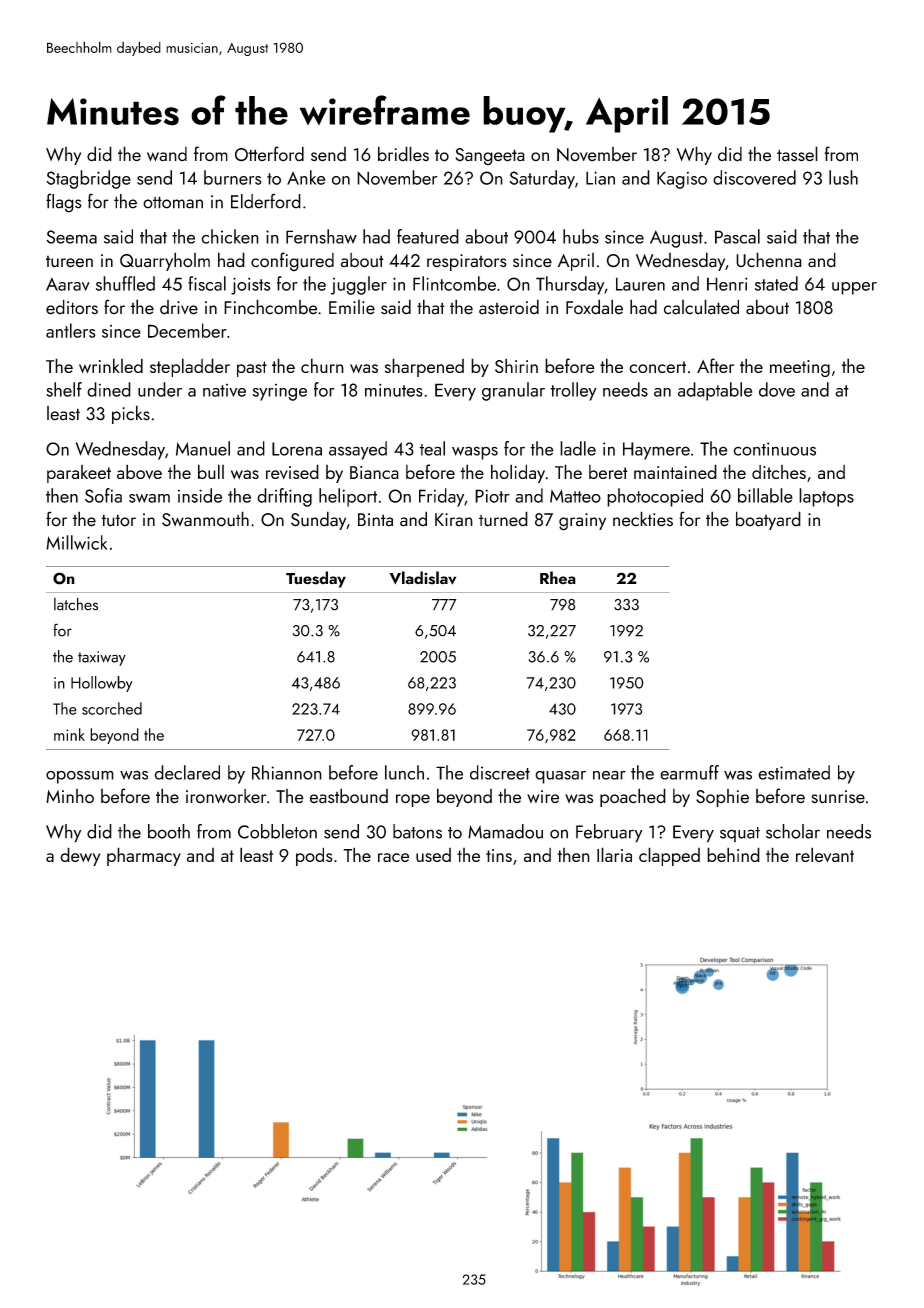 This screenshot has height=1308, width=924. I want to click on Binta, so click(375, 520).
